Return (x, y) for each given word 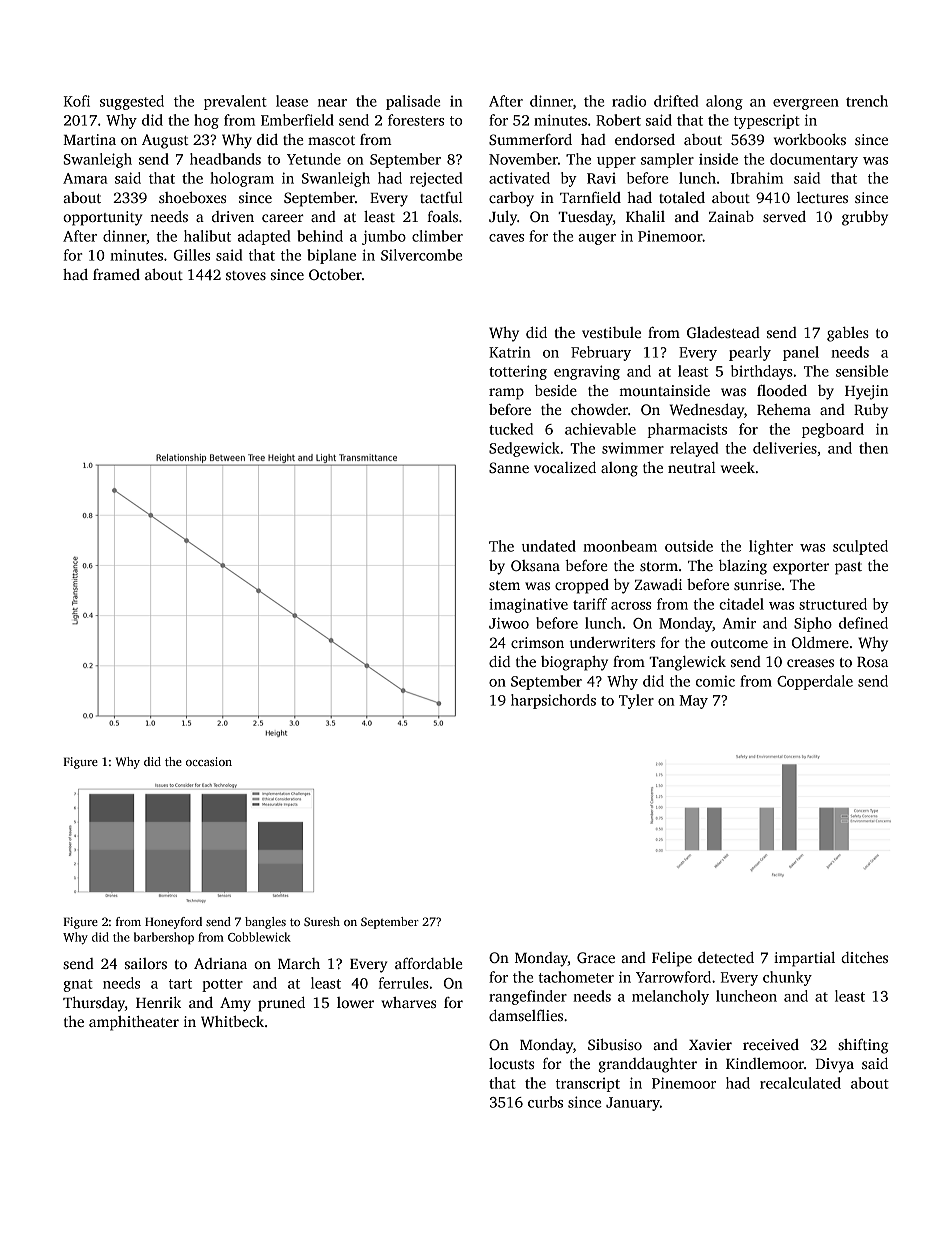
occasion (209, 761)
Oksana (535, 565)
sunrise (757, 584)
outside (689, 546)
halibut (207, 236)
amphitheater (134, 1023)
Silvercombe (421, 255)
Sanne (509, 467)
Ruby (871, 411)
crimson (537, 642)
